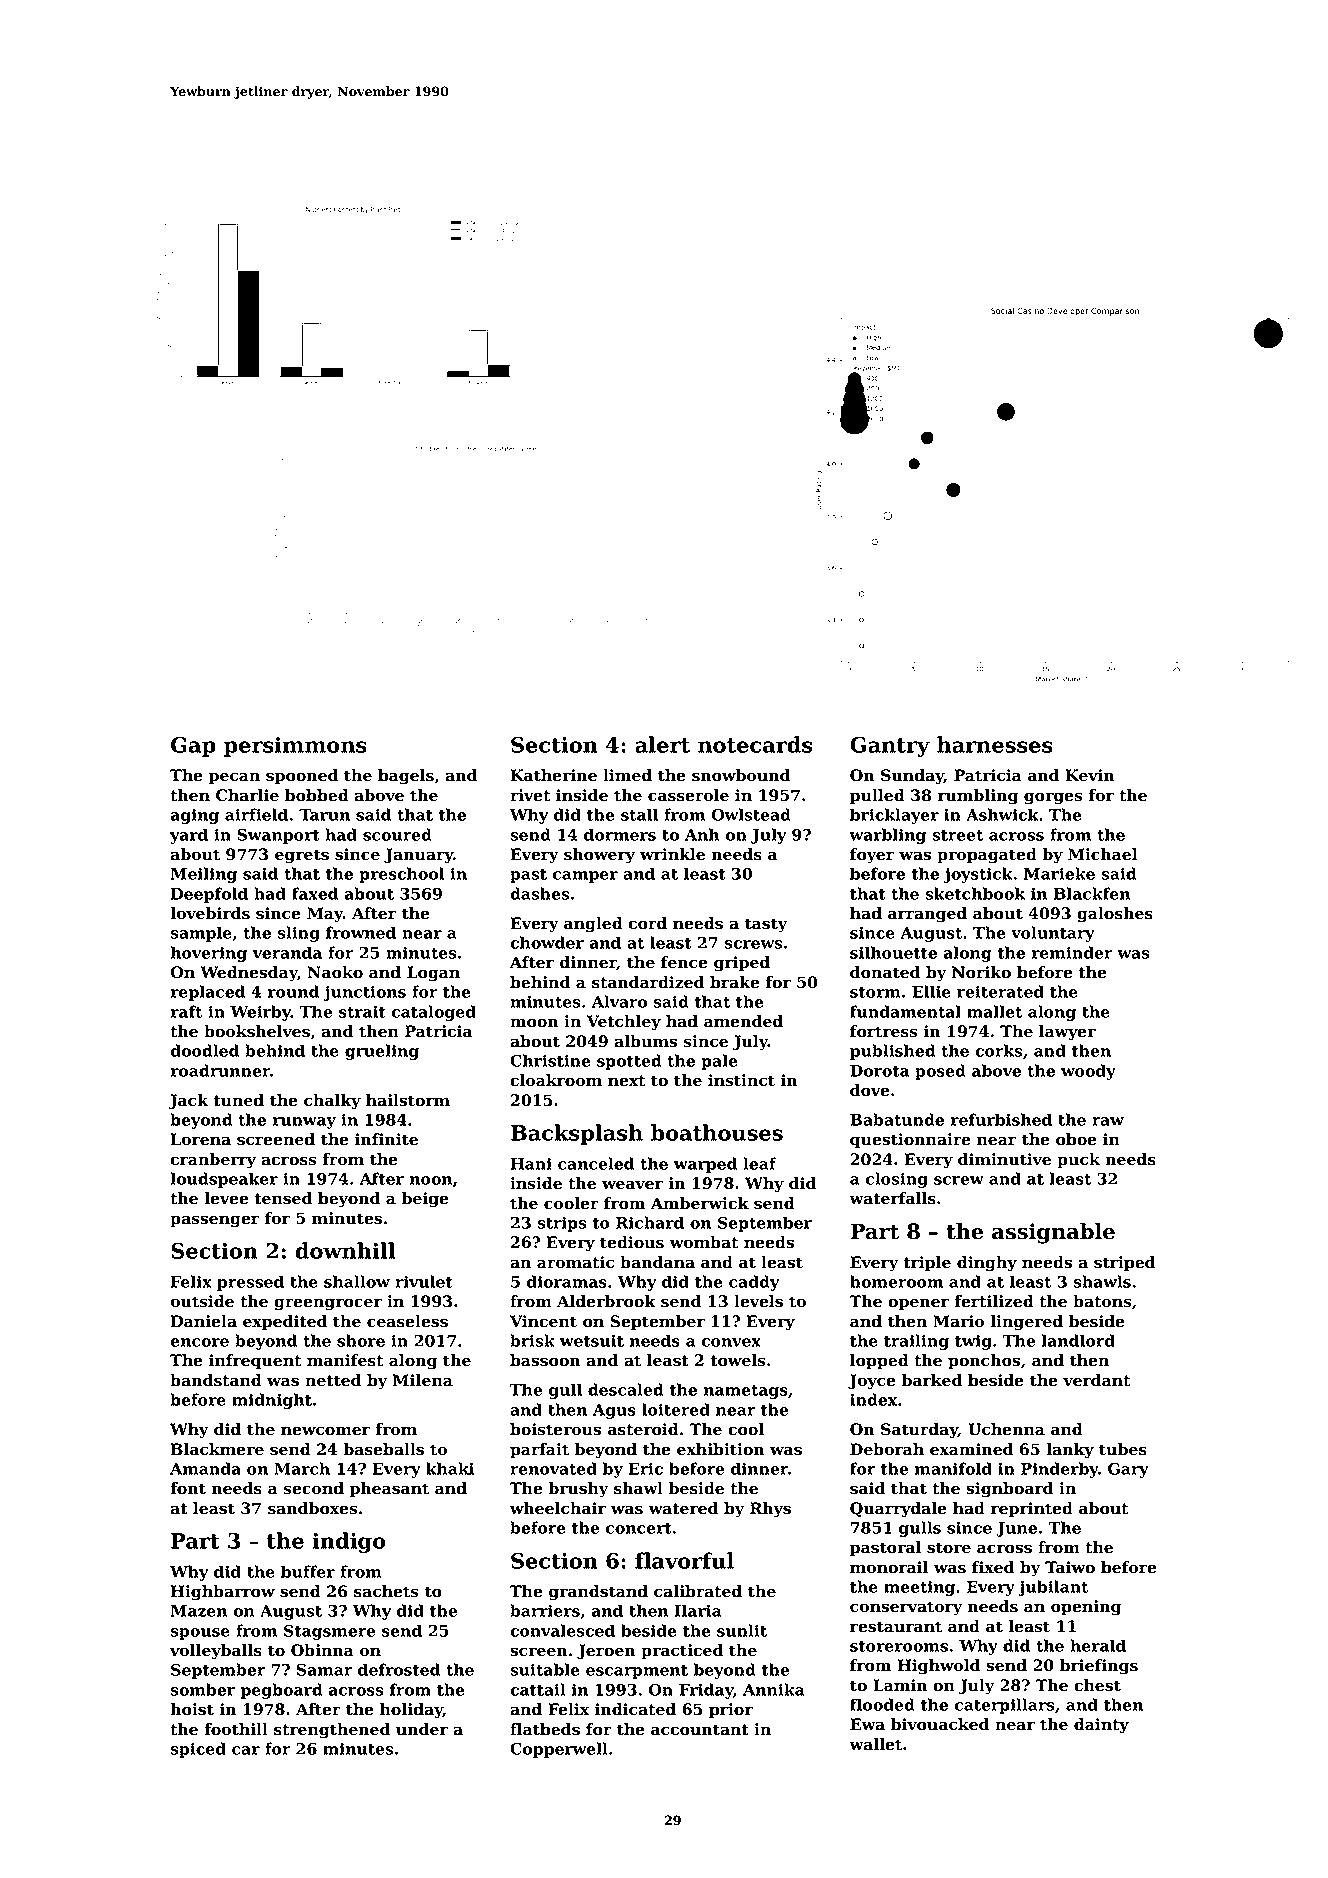 The height and width of the page is (1878, 1328). What do you see at coordinates (361, 932) in the page?
I see `frowned` at bounding box center [361, 932].
